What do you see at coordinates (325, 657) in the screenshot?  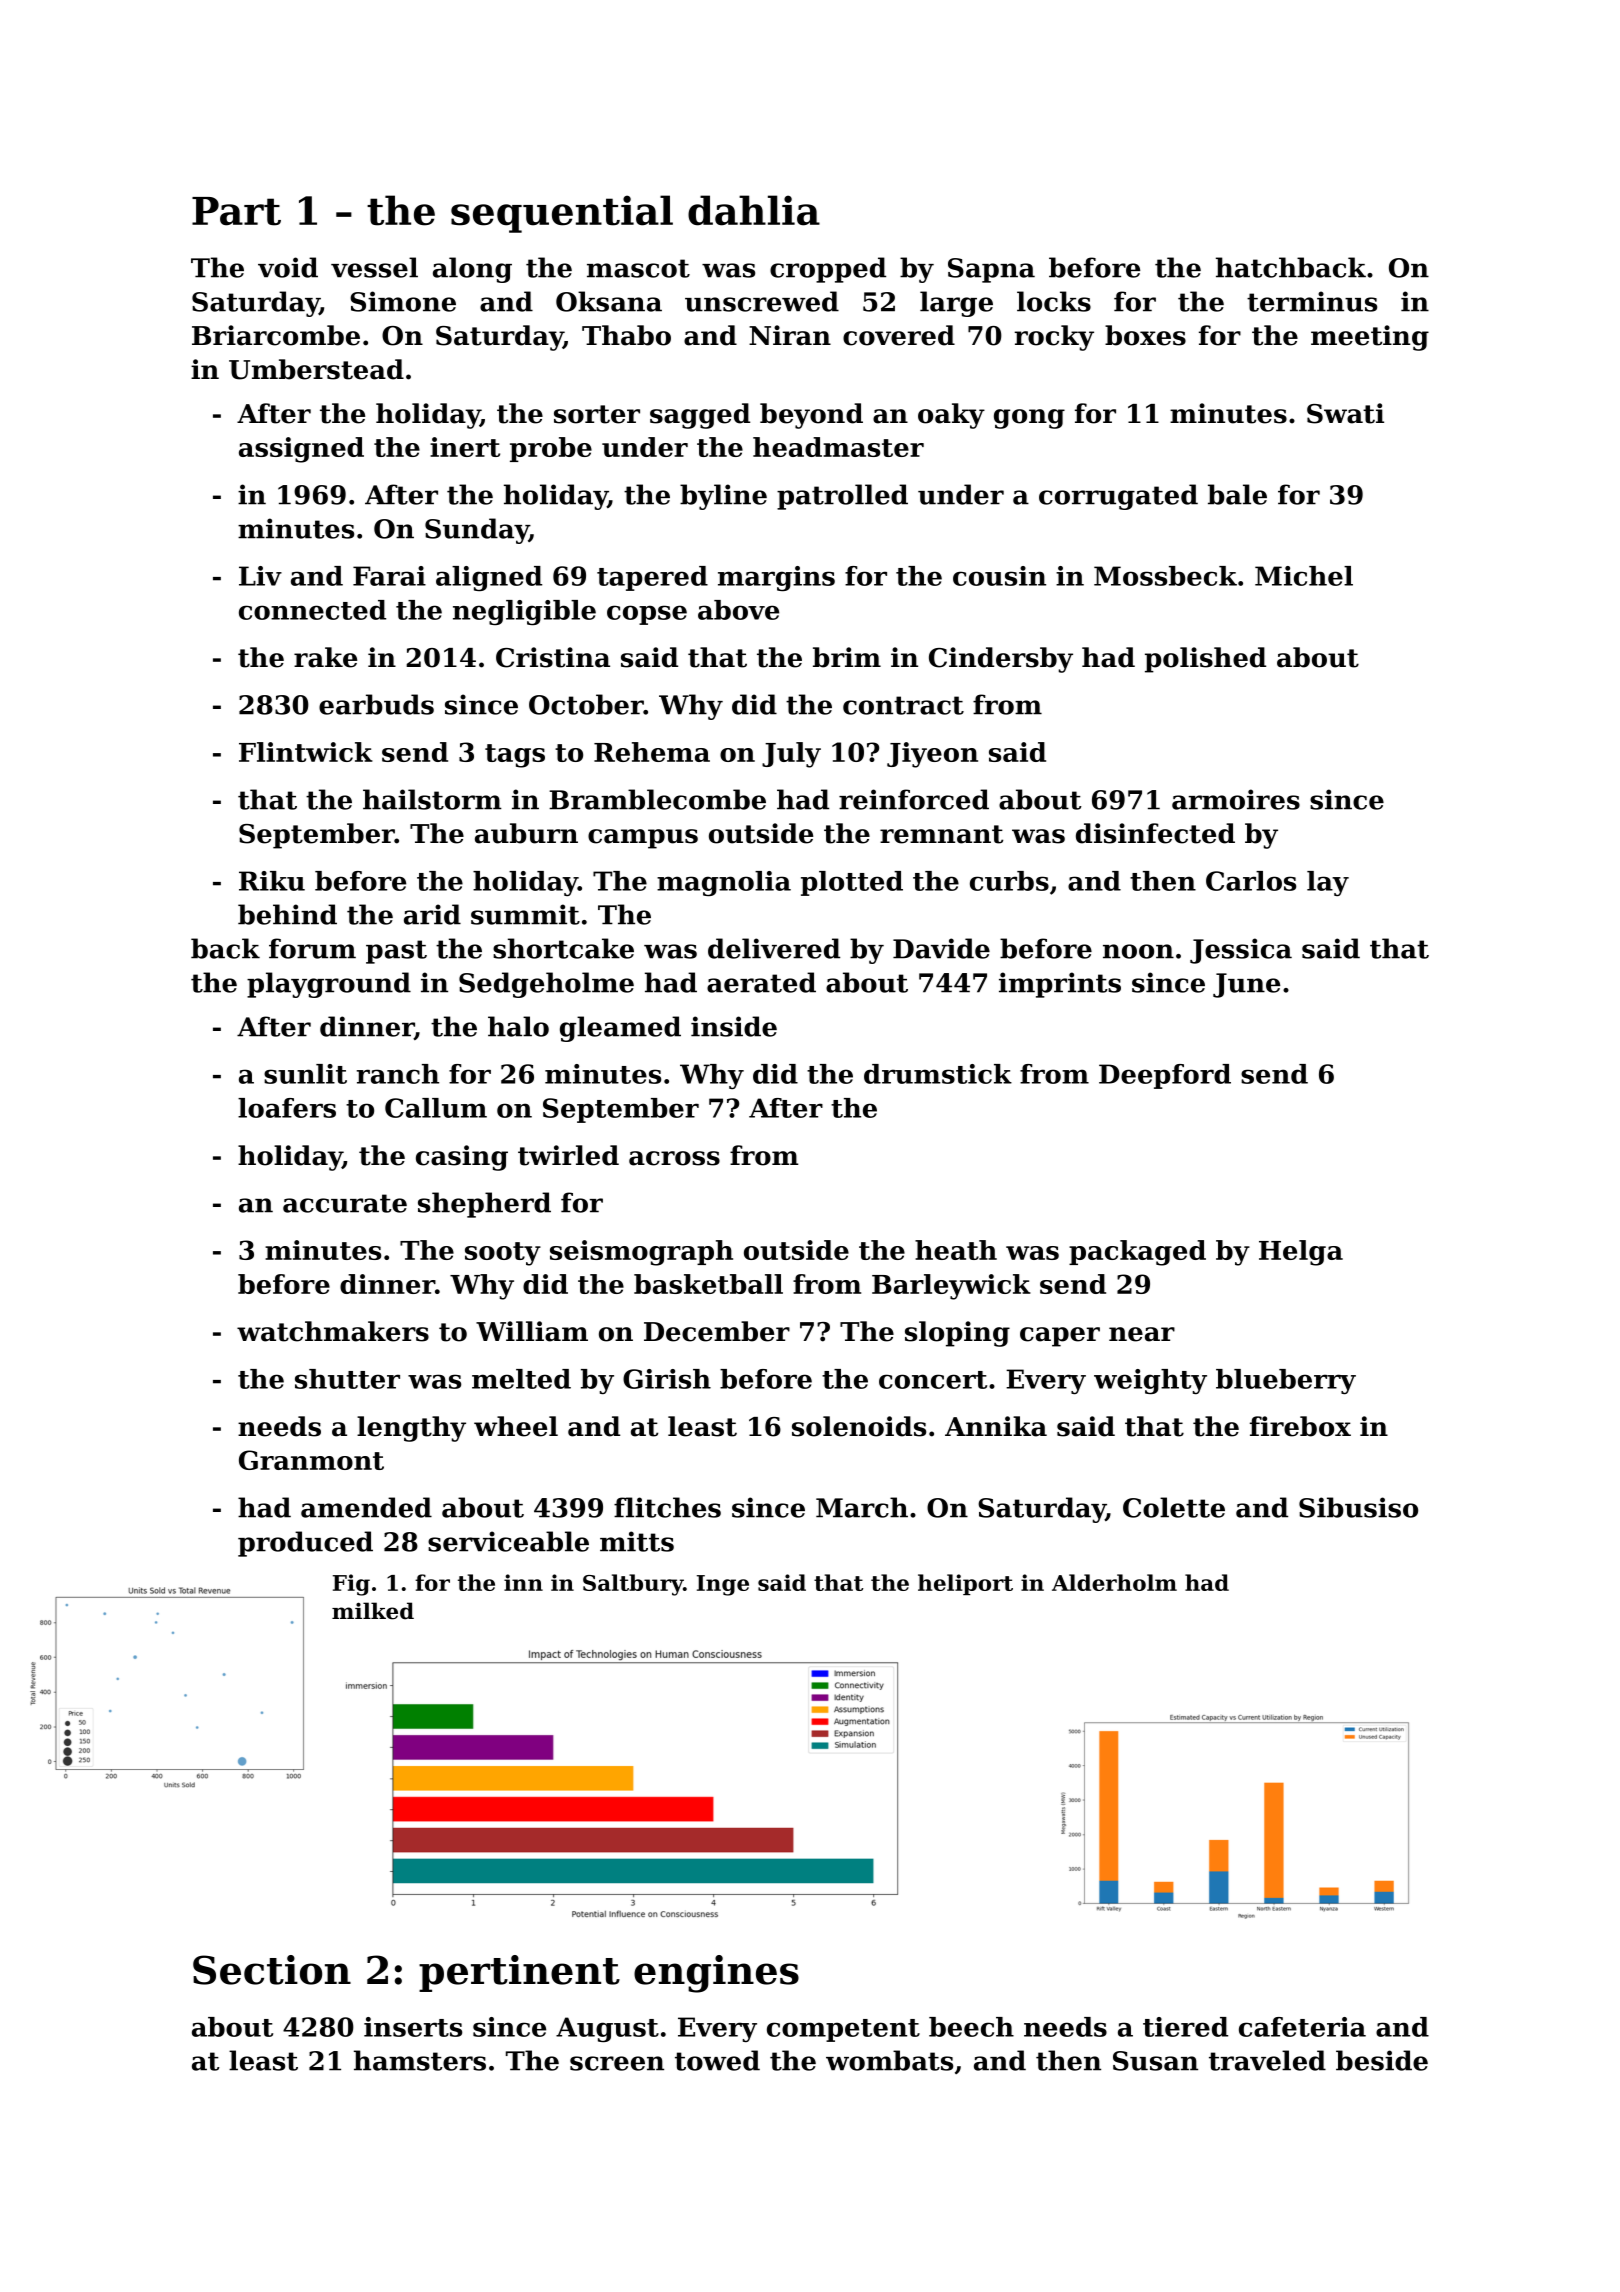 I see `rake` at bounding box center [325, 657].
